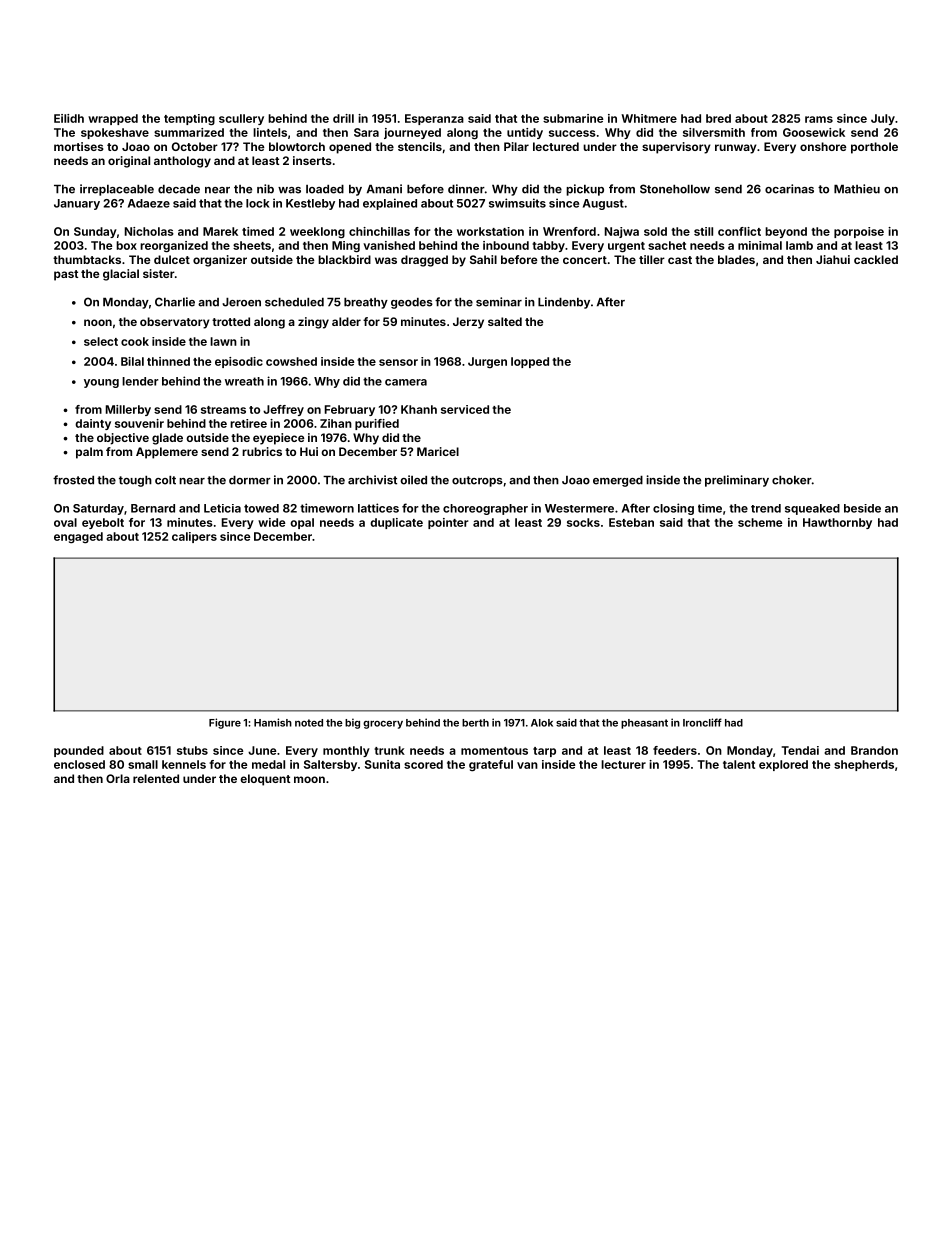 The height and width of the document is (1233, 952). What do you see at coordinates (420, 146) in the document?
I see `stencils` at bounding box center [420, 146].
